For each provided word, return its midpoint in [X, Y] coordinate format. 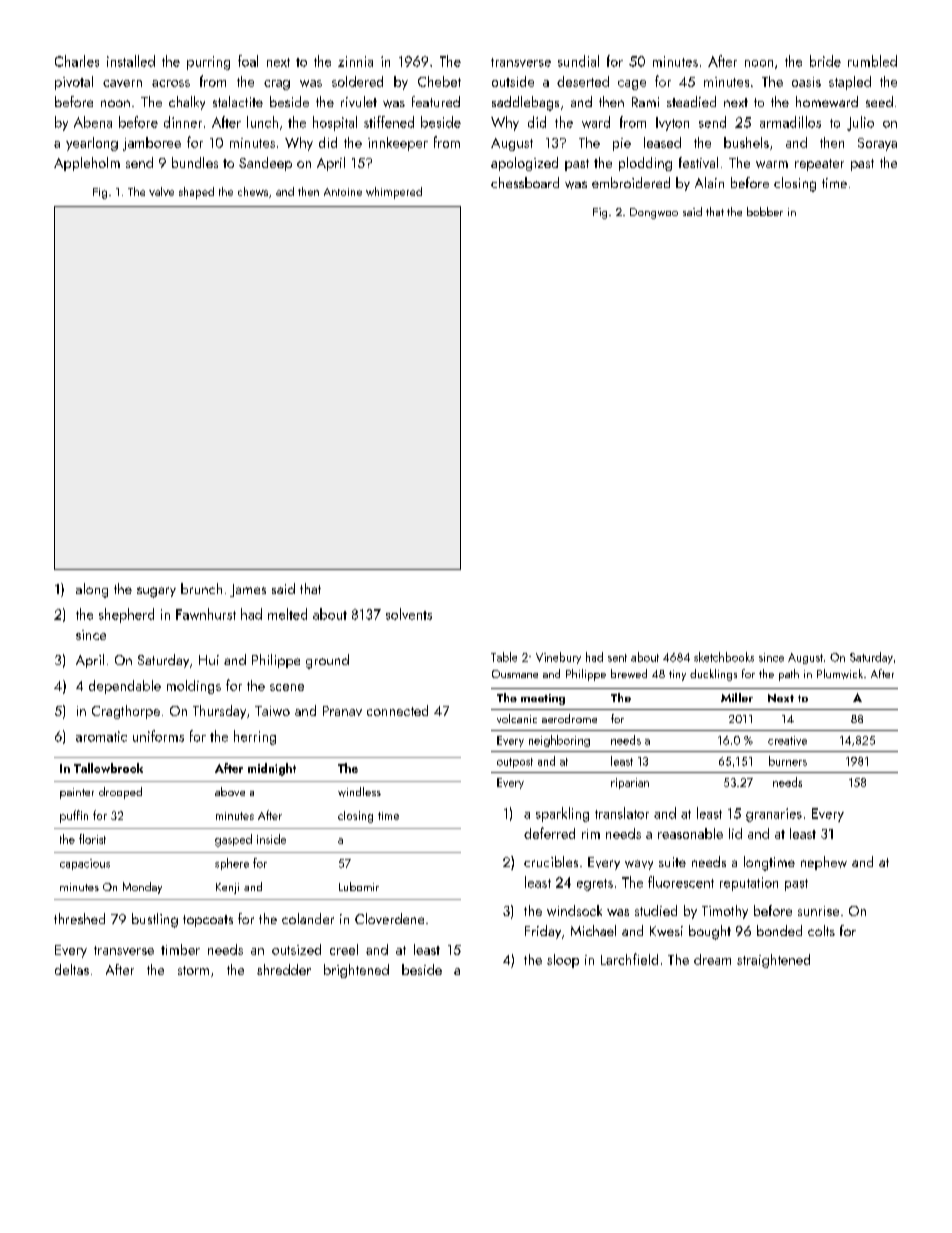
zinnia [355, 61]
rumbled [872, 61]
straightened [773, 961]
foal [248, 61]
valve [161, 191]
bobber [765, 211]
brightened [356, 971]
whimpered [394, 193]
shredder [284, 969]
